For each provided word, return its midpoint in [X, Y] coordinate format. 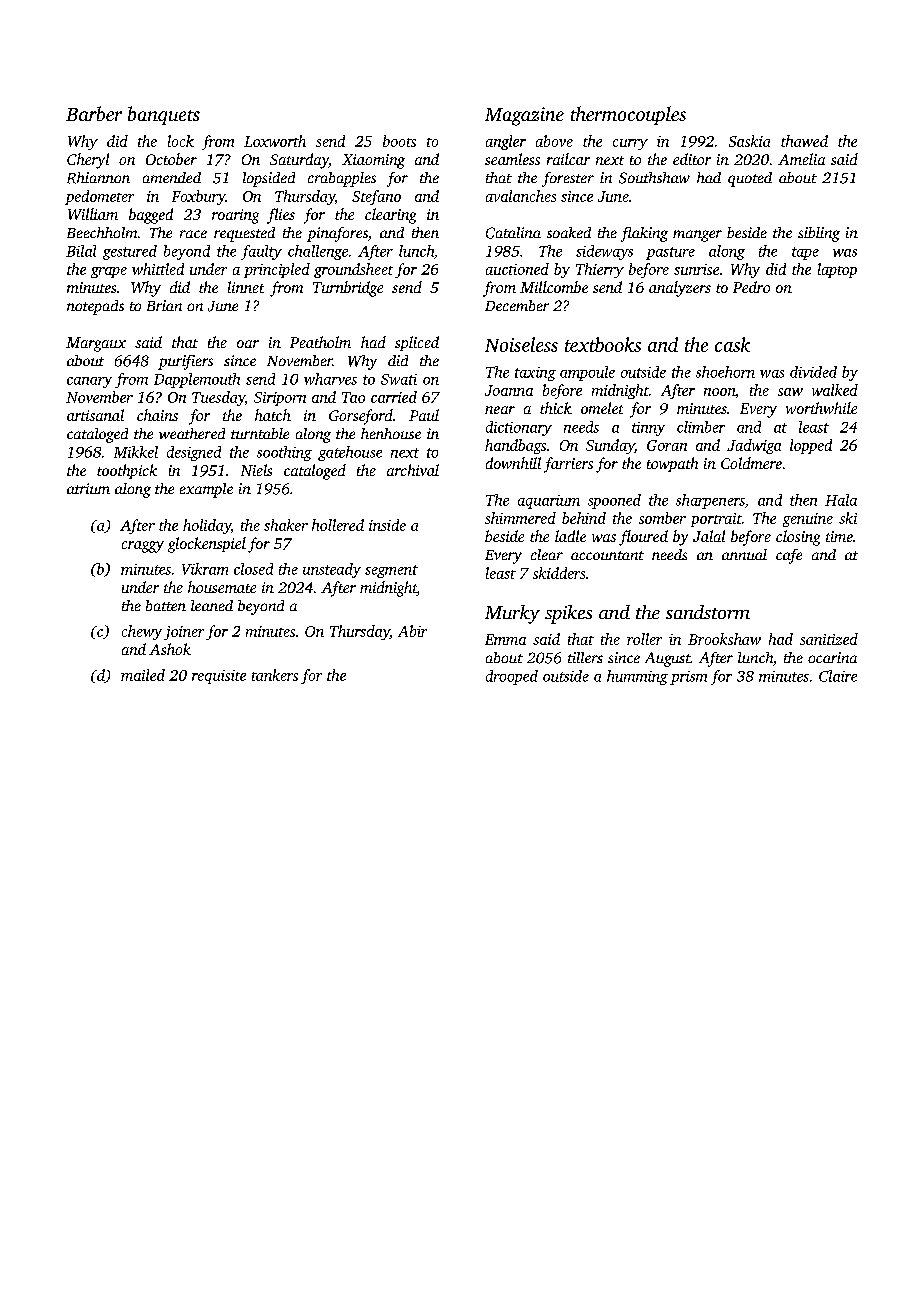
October [171, 159]
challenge [318, 252]
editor [692, 159]
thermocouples [628, 115]
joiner [184, 633]
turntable [260, 433]
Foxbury [198, 197]
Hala [841, 500]
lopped [811, 446]
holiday [207, 526]
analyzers [680, 289]
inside [387, 525]
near [500, 410]
